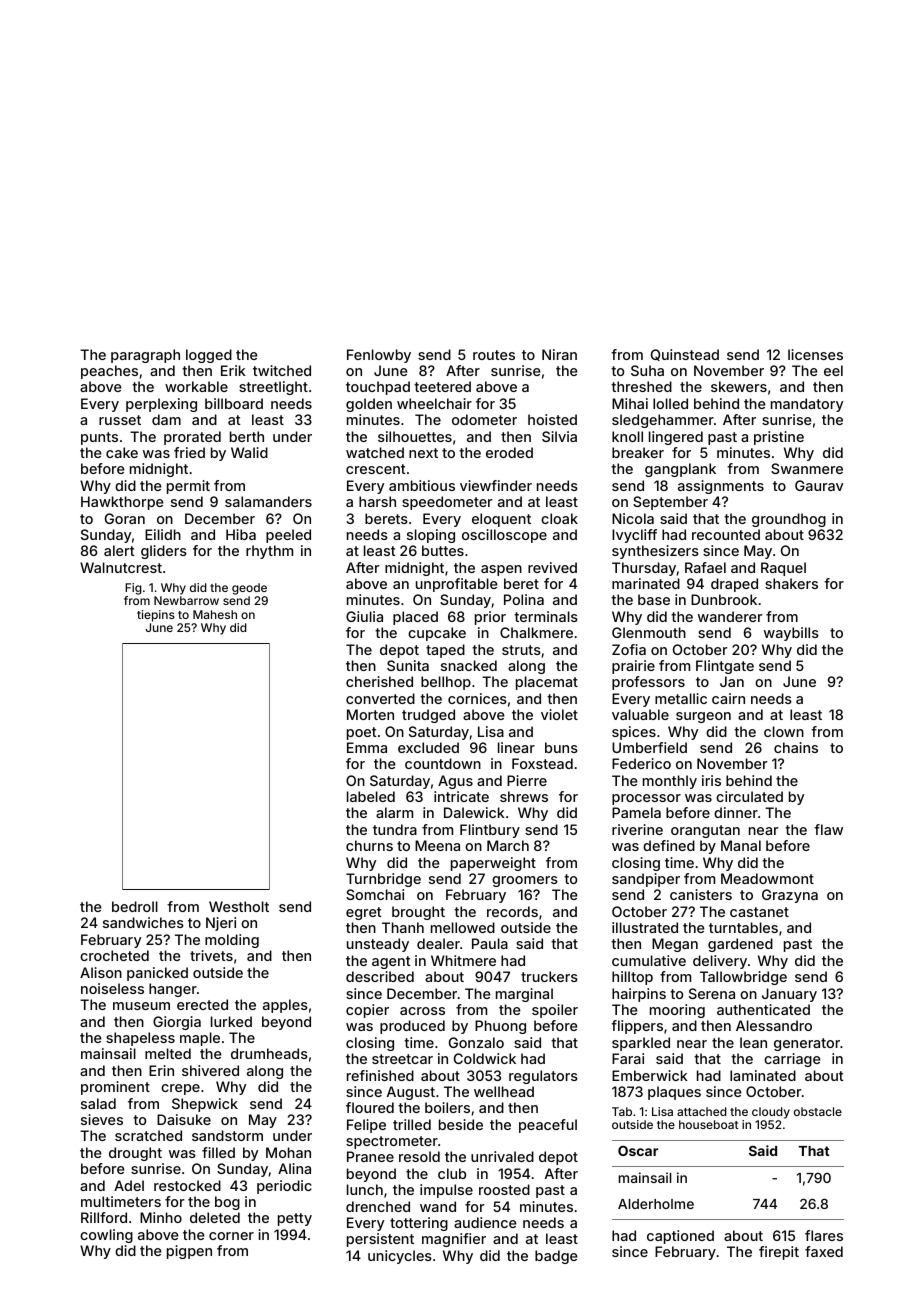  Describe the element at coordinates (189, 1252) in the screenshot. I see `pigpen` at that location.
